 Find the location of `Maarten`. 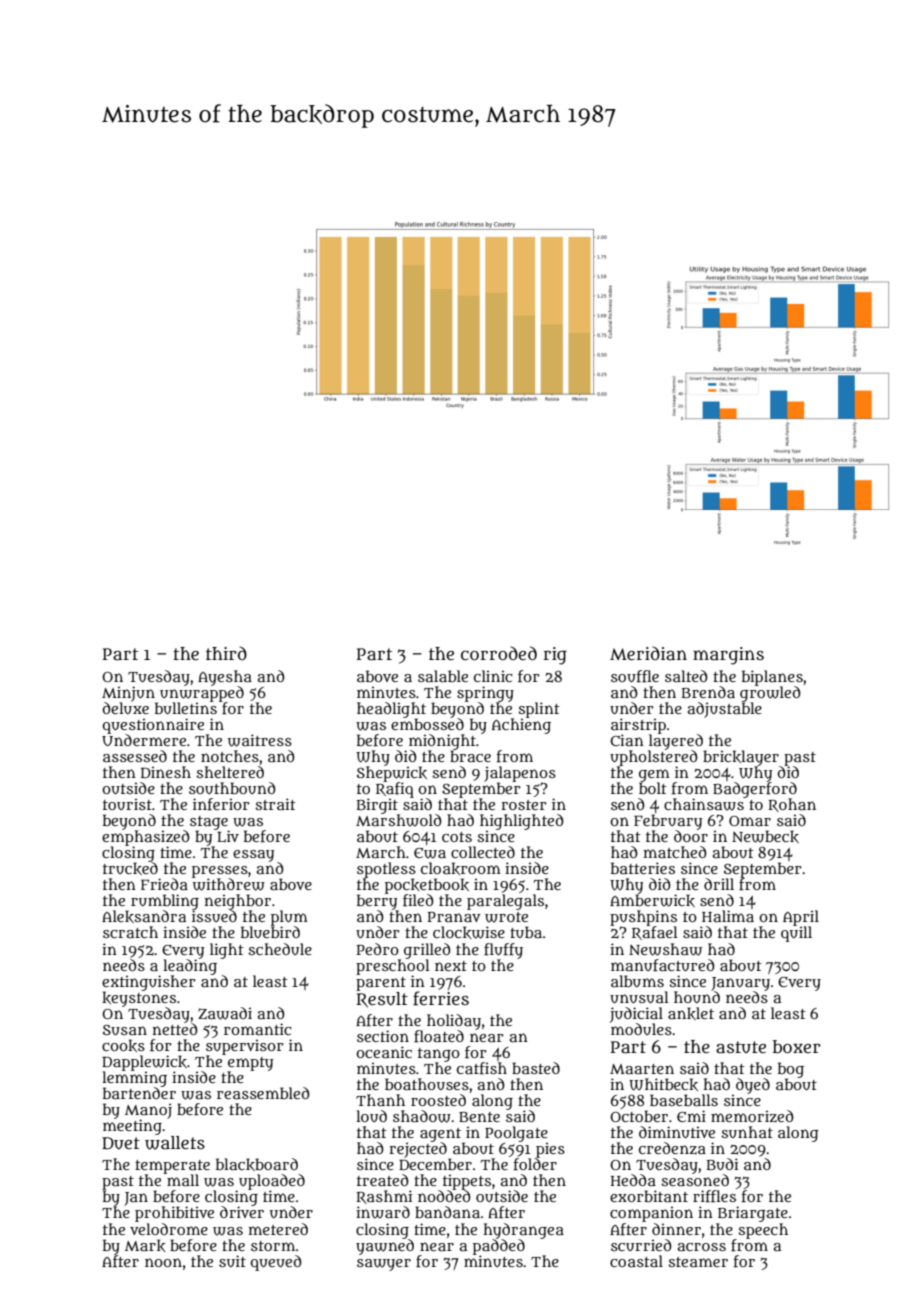

Maarten is located at coordinates (642, 1069).
